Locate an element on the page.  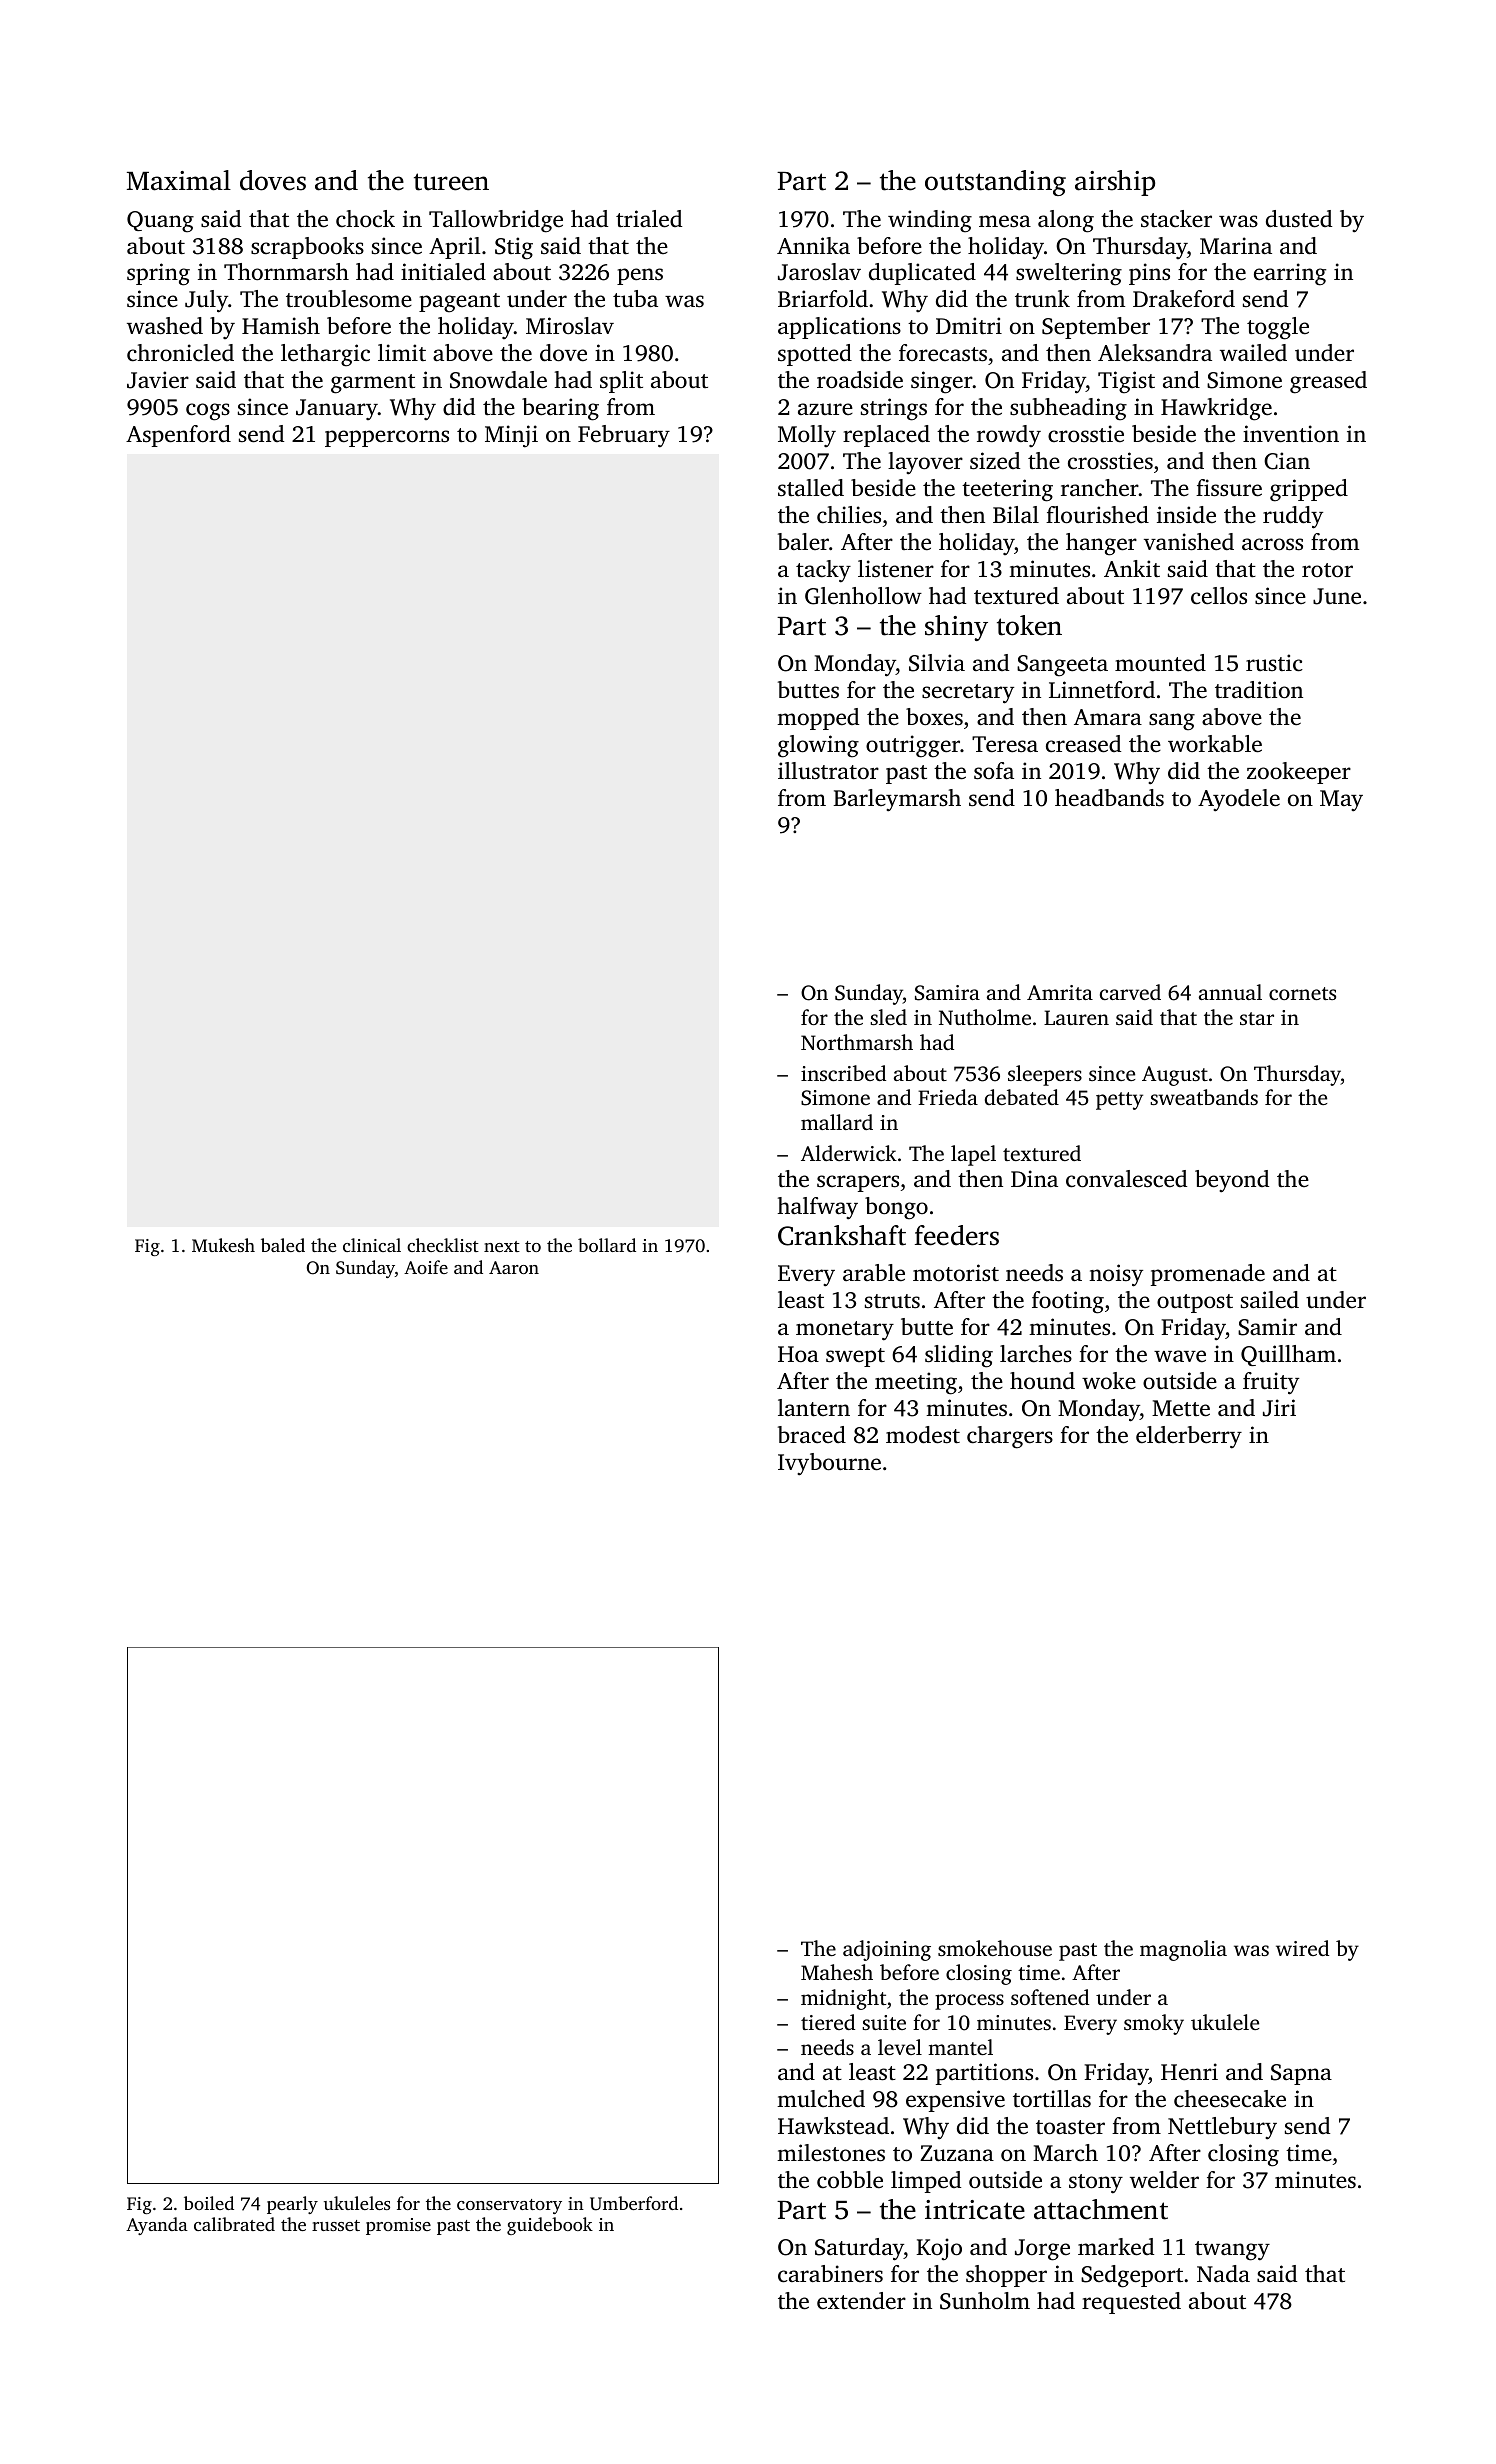
extender is located at coordinates (861, 2301).
